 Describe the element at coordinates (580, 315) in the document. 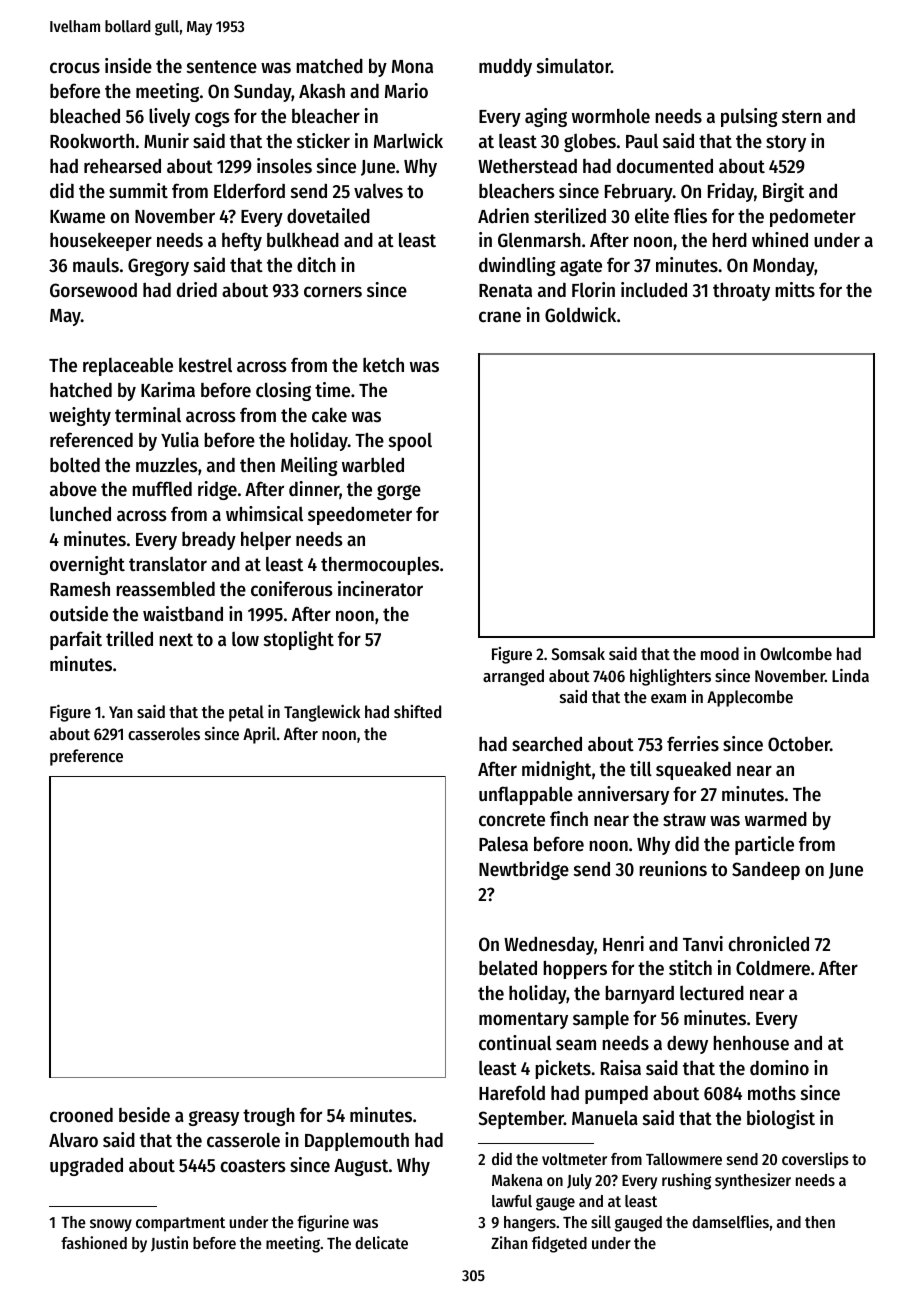

I see `Goldwick` at that location.
